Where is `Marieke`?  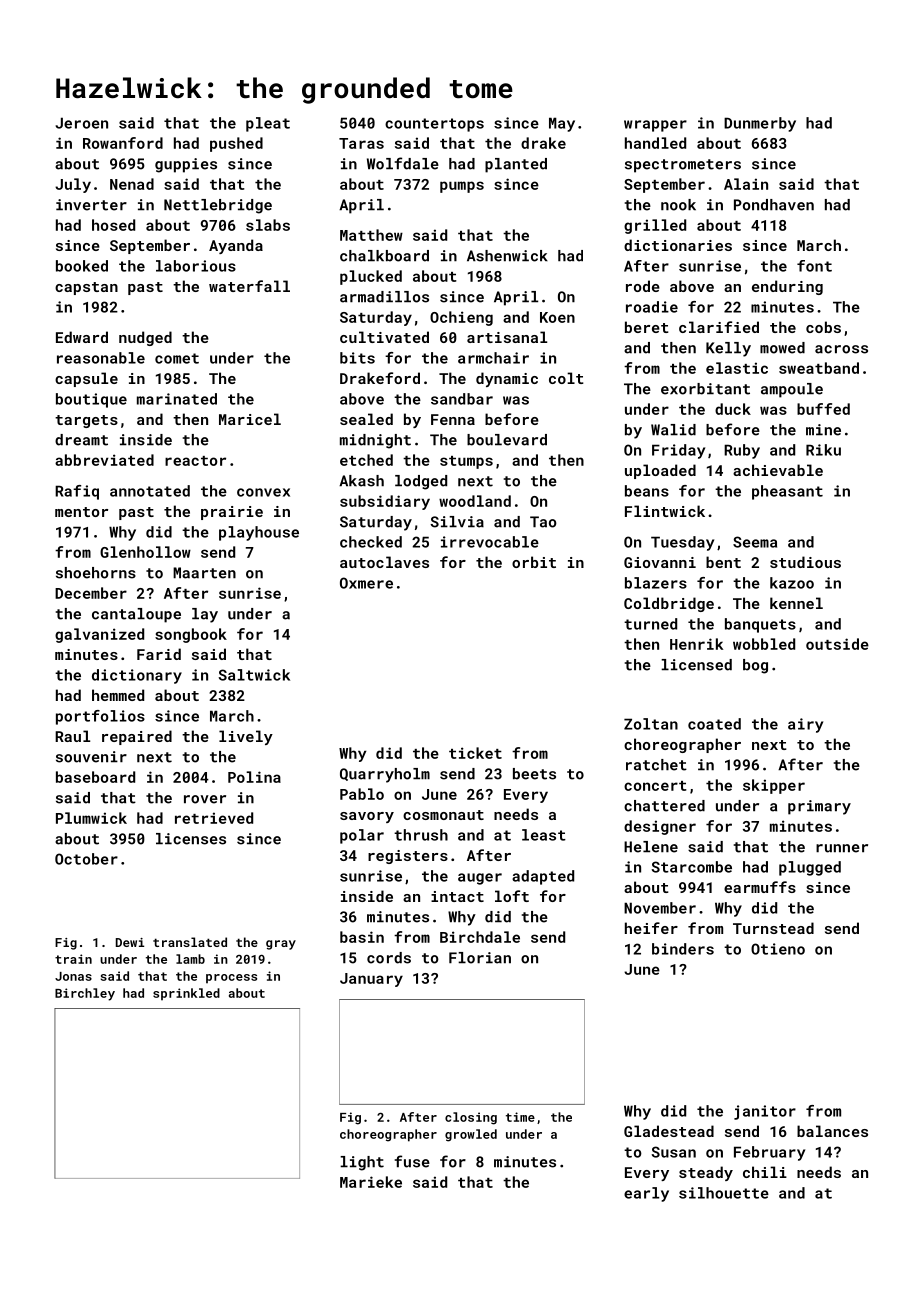
Marieke is located at coordinates (371, 1182).
